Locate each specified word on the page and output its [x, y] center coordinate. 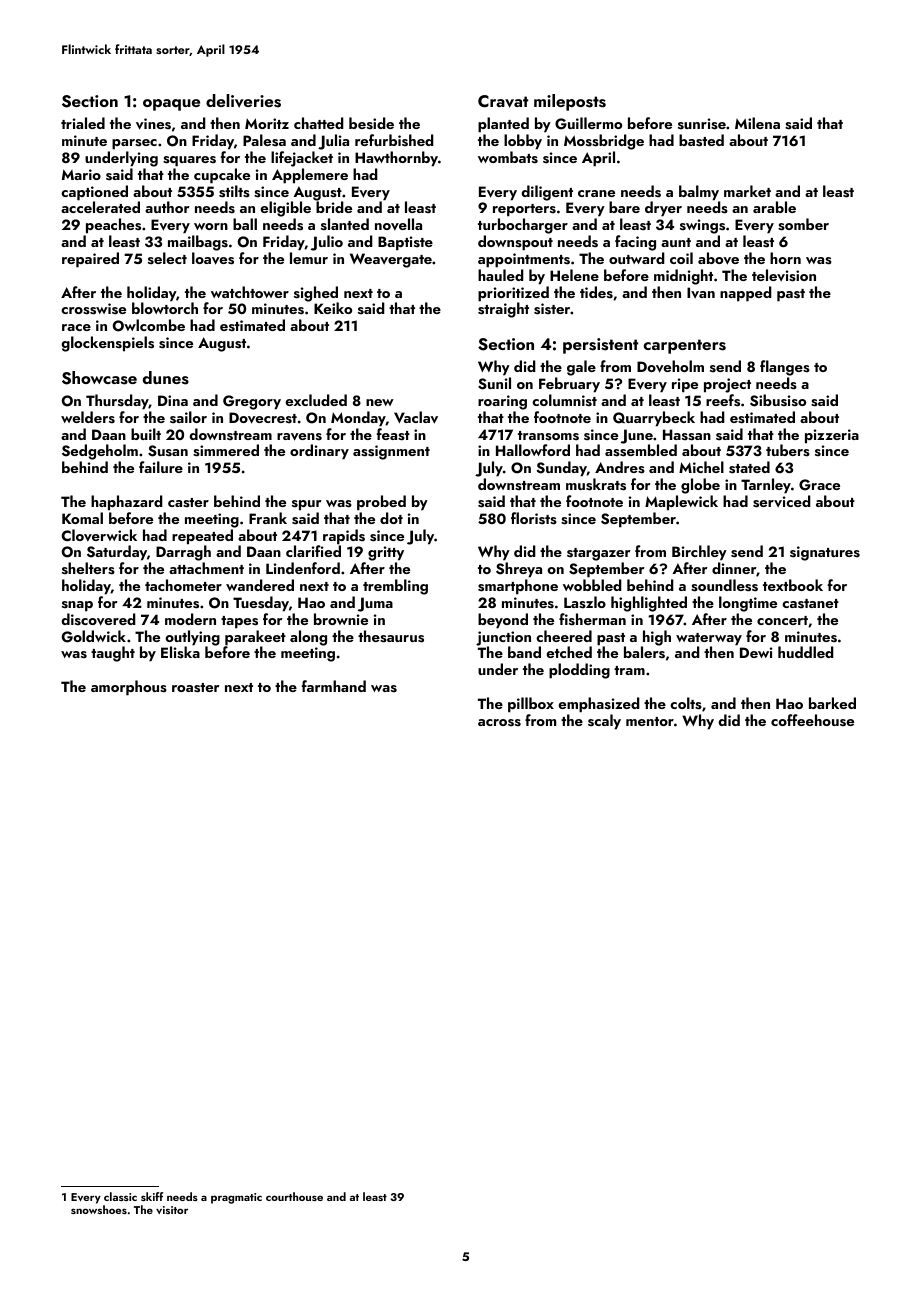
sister [552, 309]
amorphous [129, 688]
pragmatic [236, 1198]
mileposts [570, 102]
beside [371, 123]
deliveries [243, 101]
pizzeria [832, 436]
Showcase [99, 378]
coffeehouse [812, 720]
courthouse [294, 1196]
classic [120, 1196]
